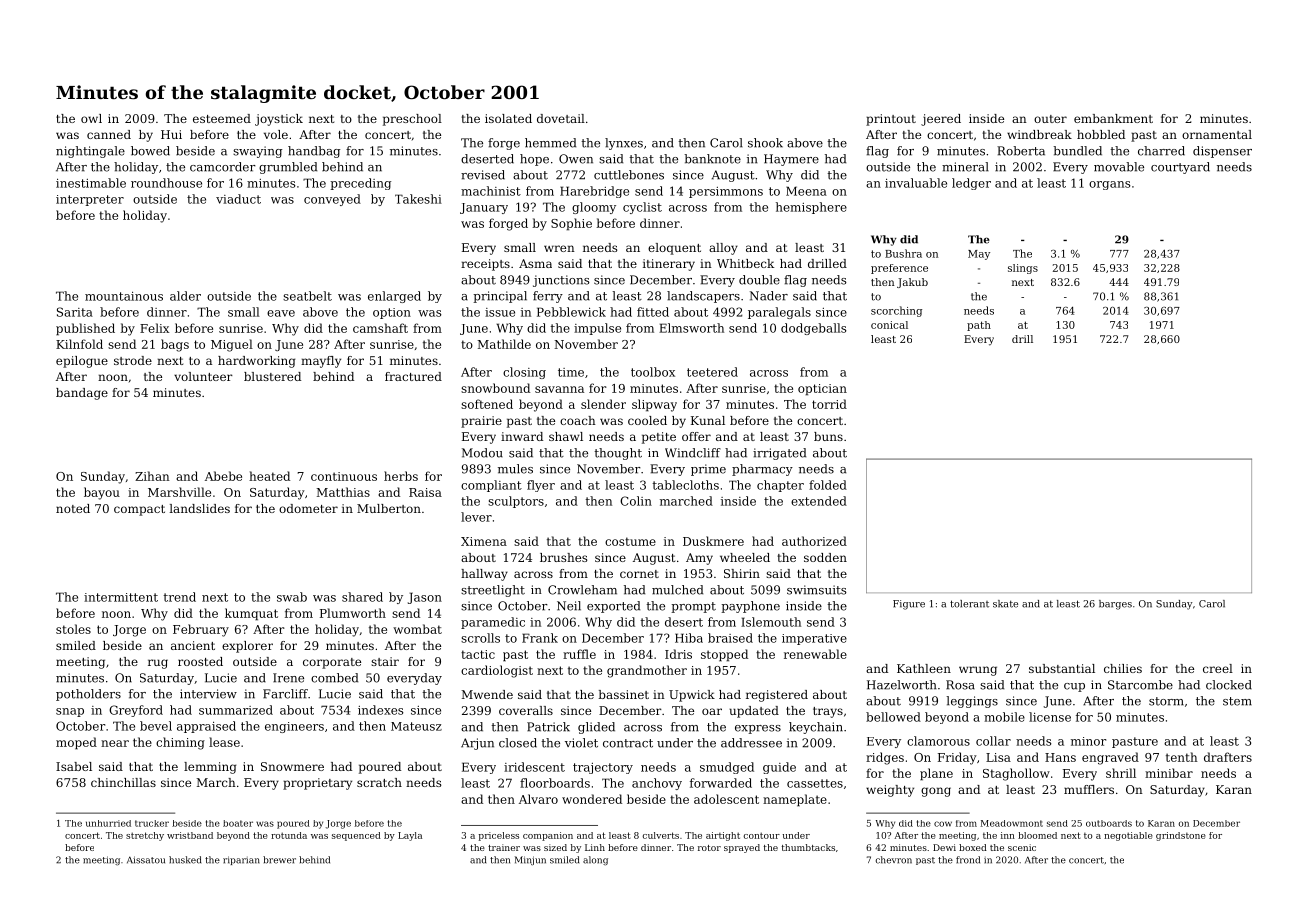 The width and height of the page is (1308, 924). Describe the element at coordinates (723, 249) in the page. I see `alloy` at that location.
